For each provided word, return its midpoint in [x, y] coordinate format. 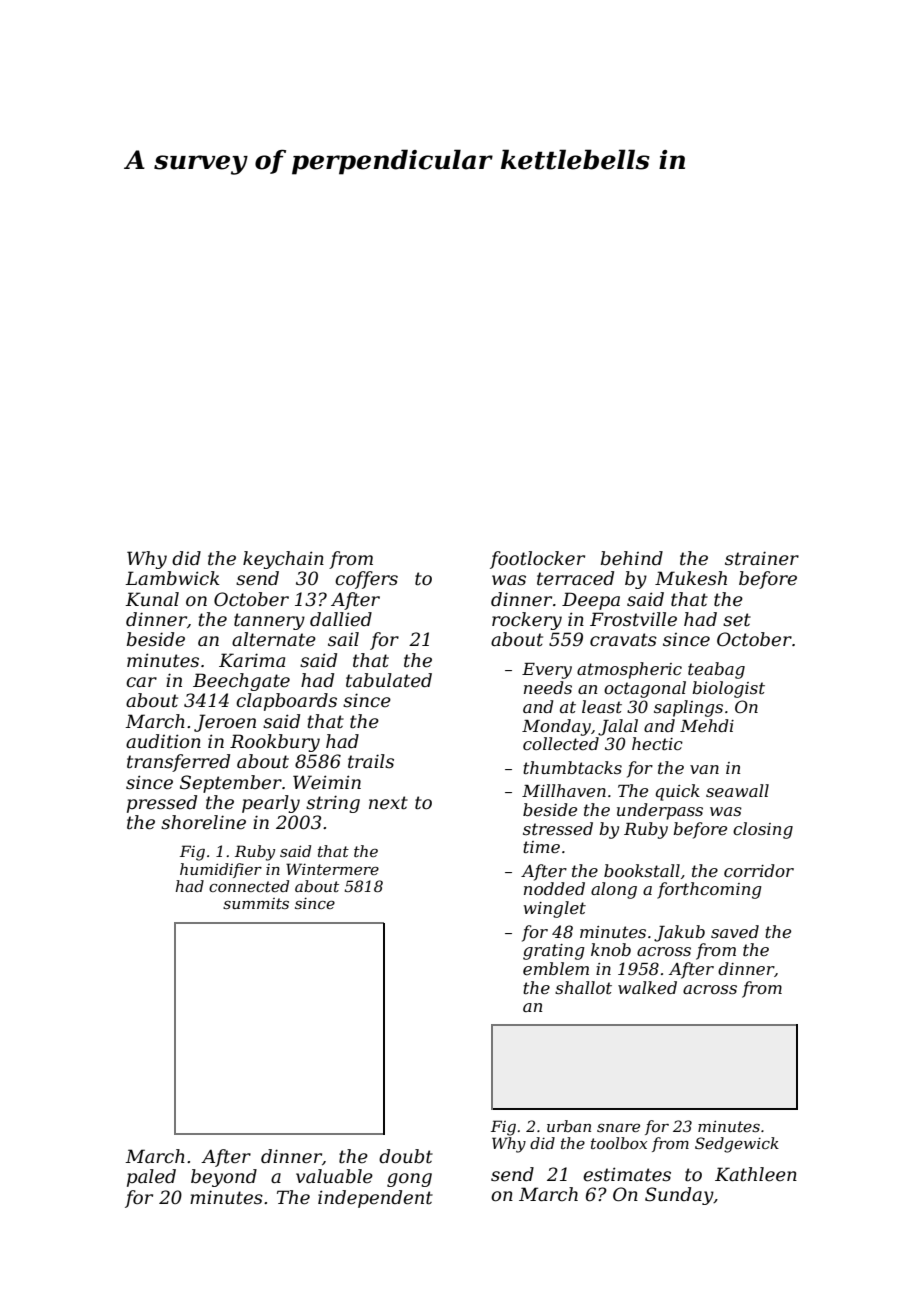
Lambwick [172, 578]
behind [632, 558]
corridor [759, 870]
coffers [366, 580]
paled [151, 1178]
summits [256, 903]
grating [553, 952]
